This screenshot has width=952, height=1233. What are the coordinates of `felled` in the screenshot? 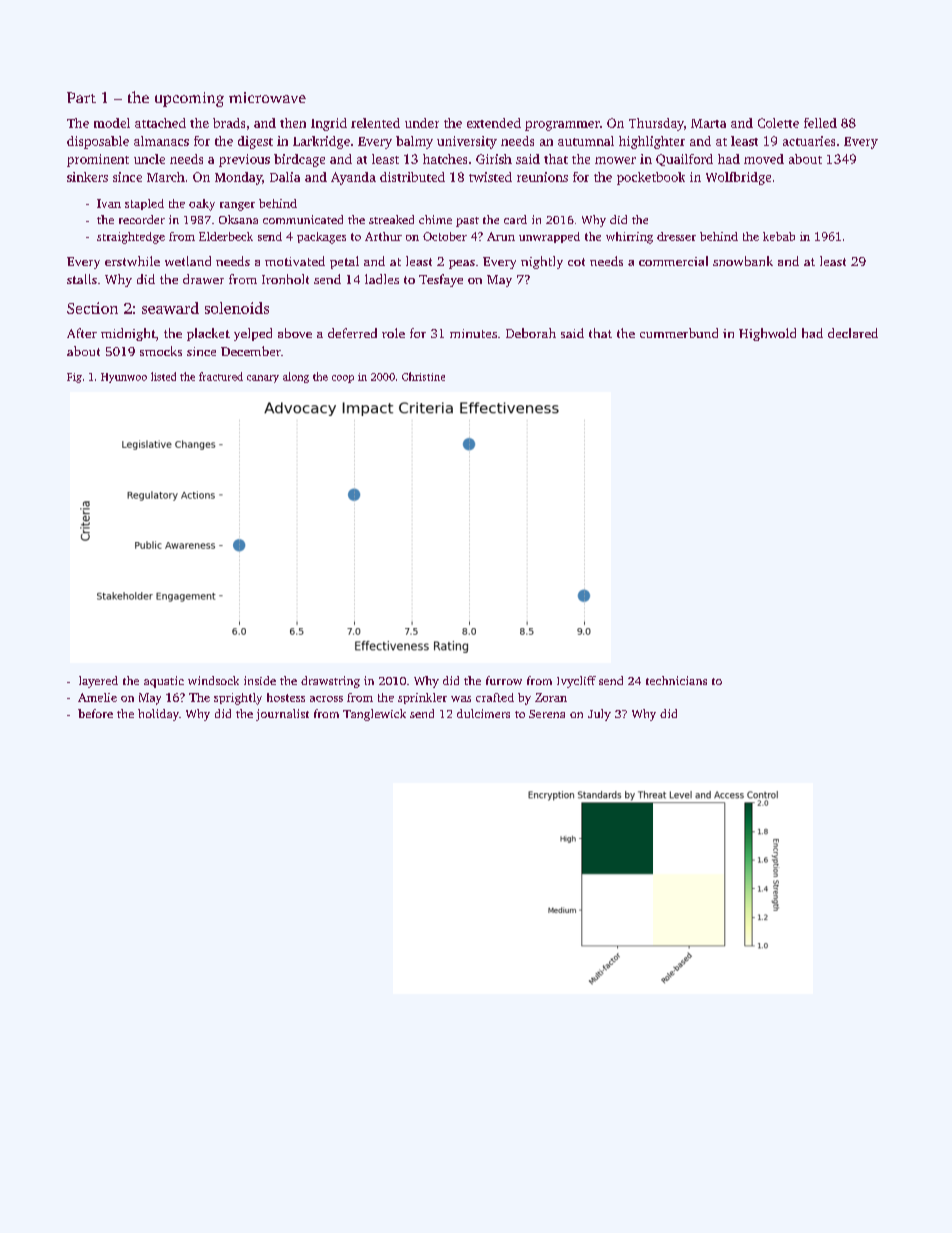 It's located at (820, 123).
